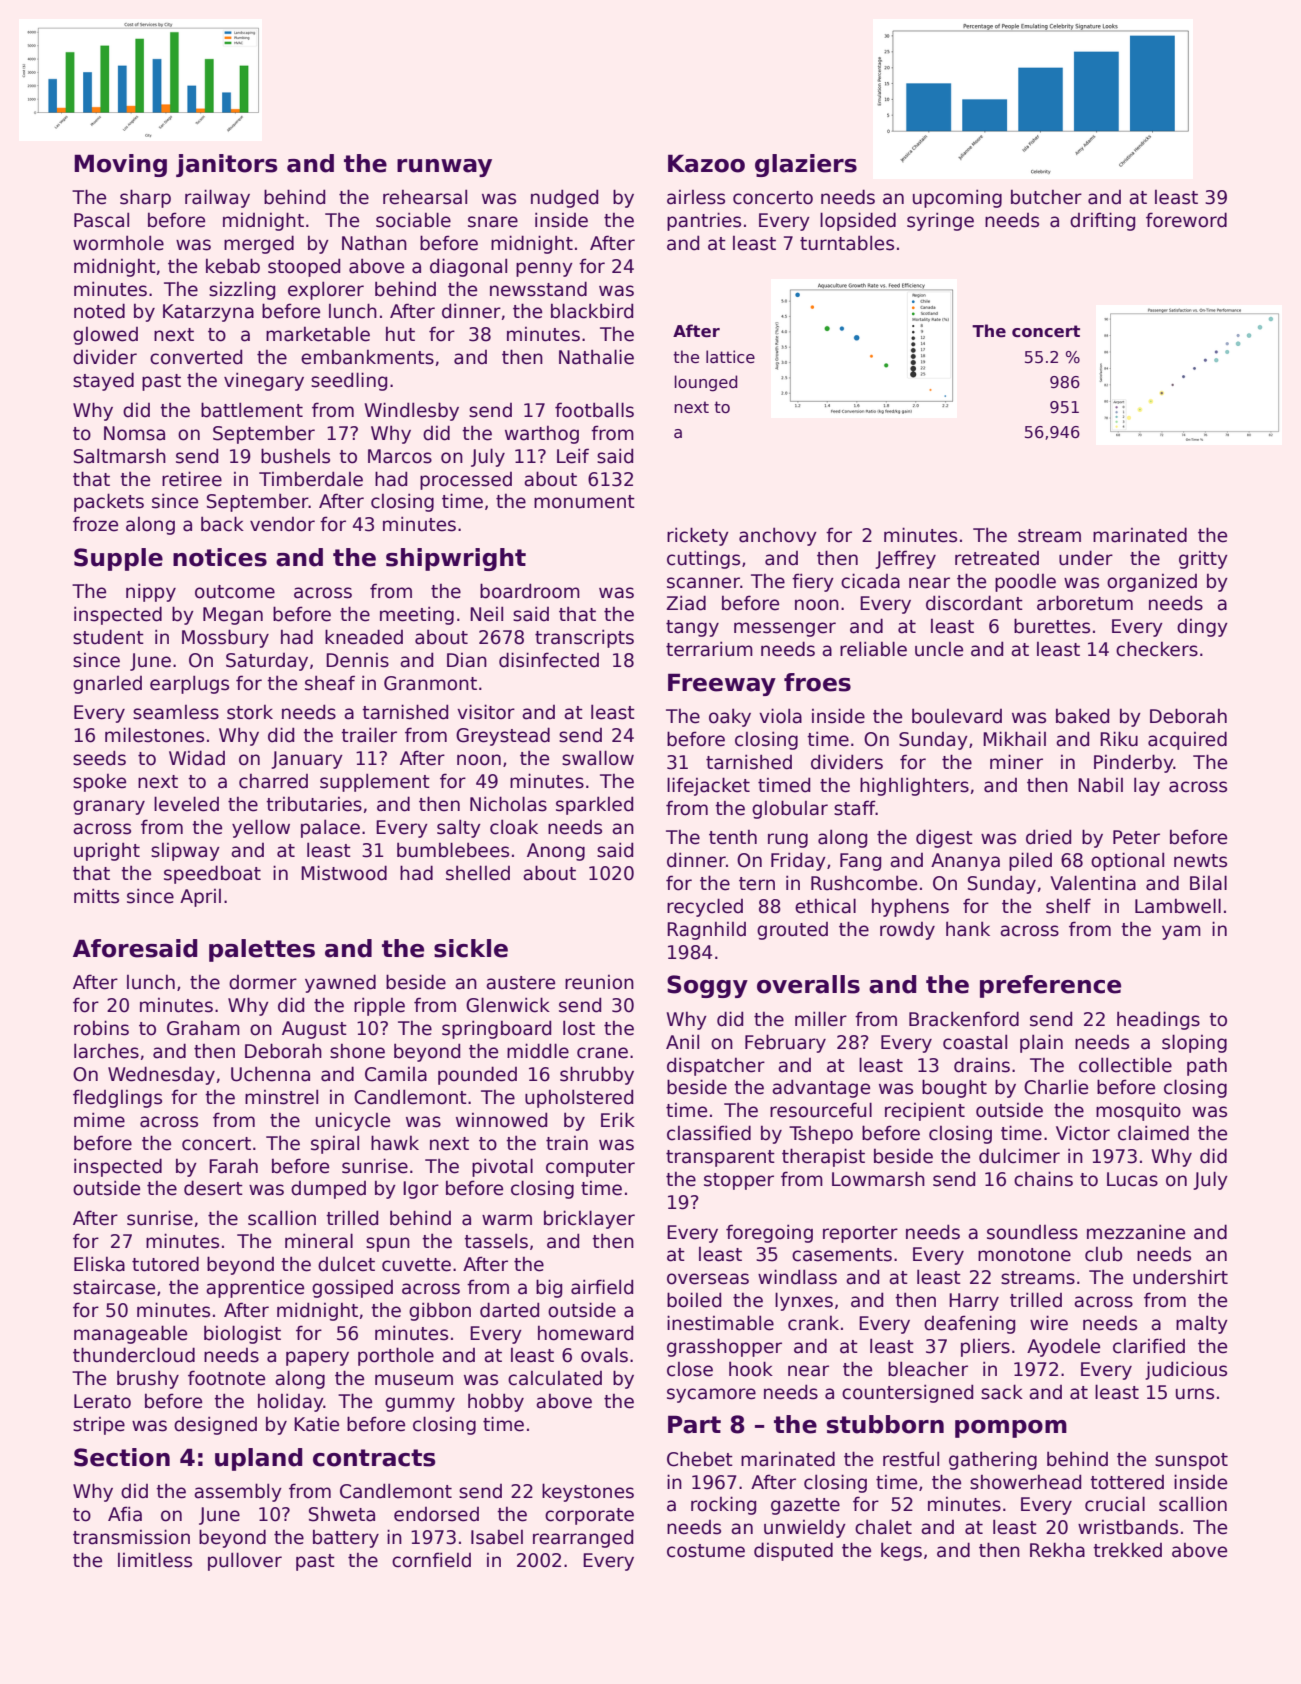 The height and width of the screenshot is (1684, 1301). Describe the element at coordinates (155, 1560) in the screenshot. I see `limitless` at that location.
